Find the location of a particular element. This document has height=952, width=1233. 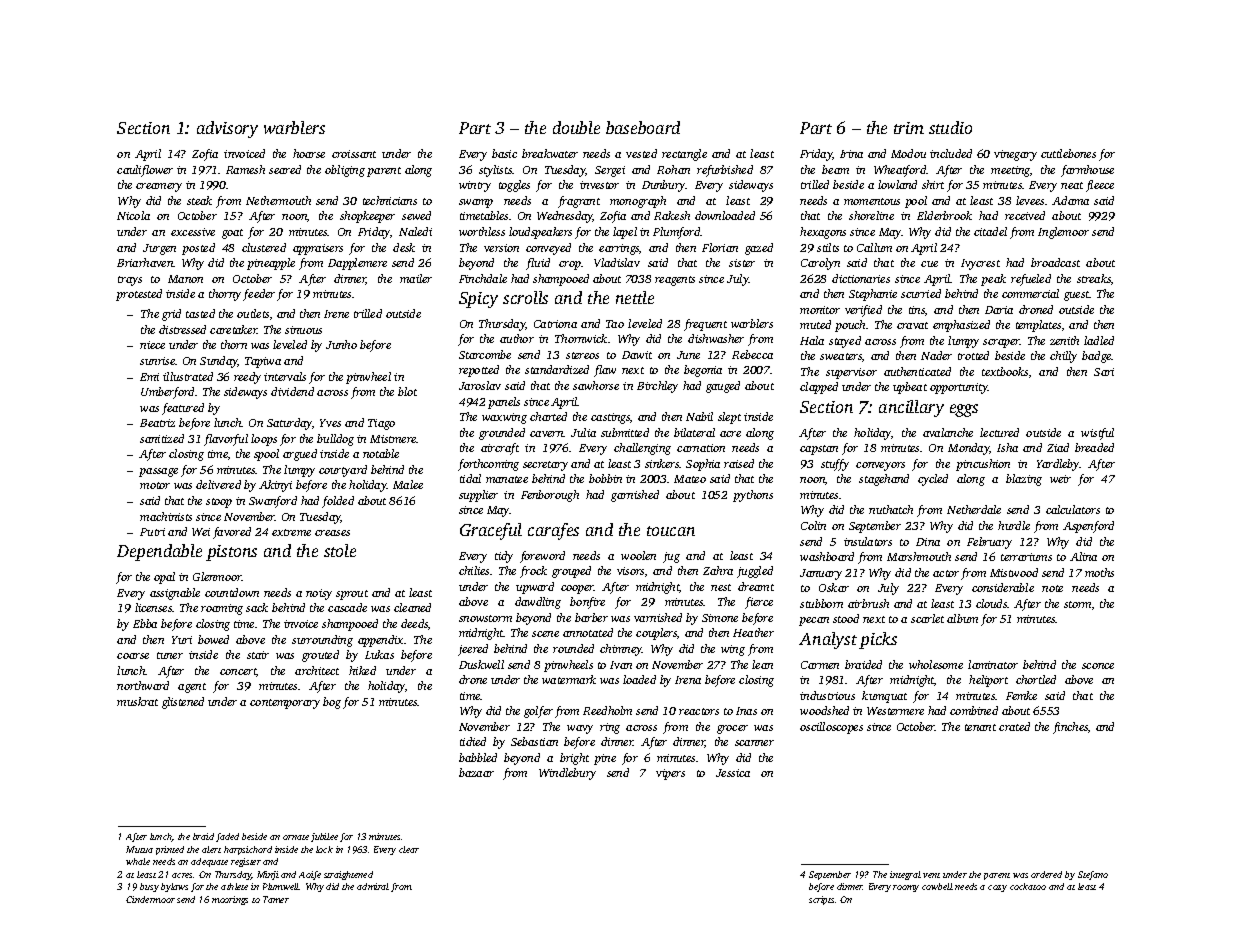

cauliflower is located at coordinates (145, 171).
